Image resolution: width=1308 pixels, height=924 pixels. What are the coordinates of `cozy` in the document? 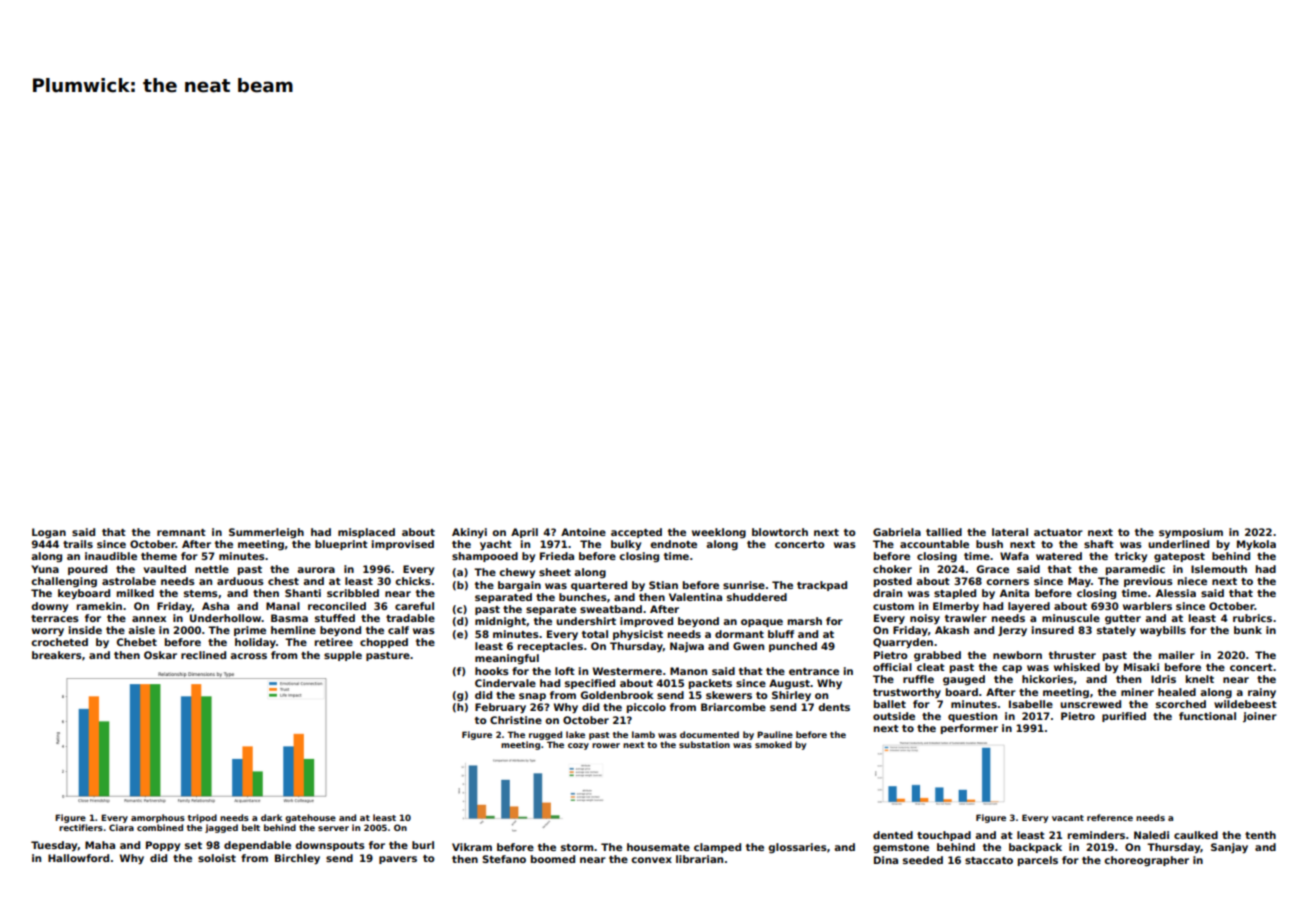 It's located at (578, 746).
